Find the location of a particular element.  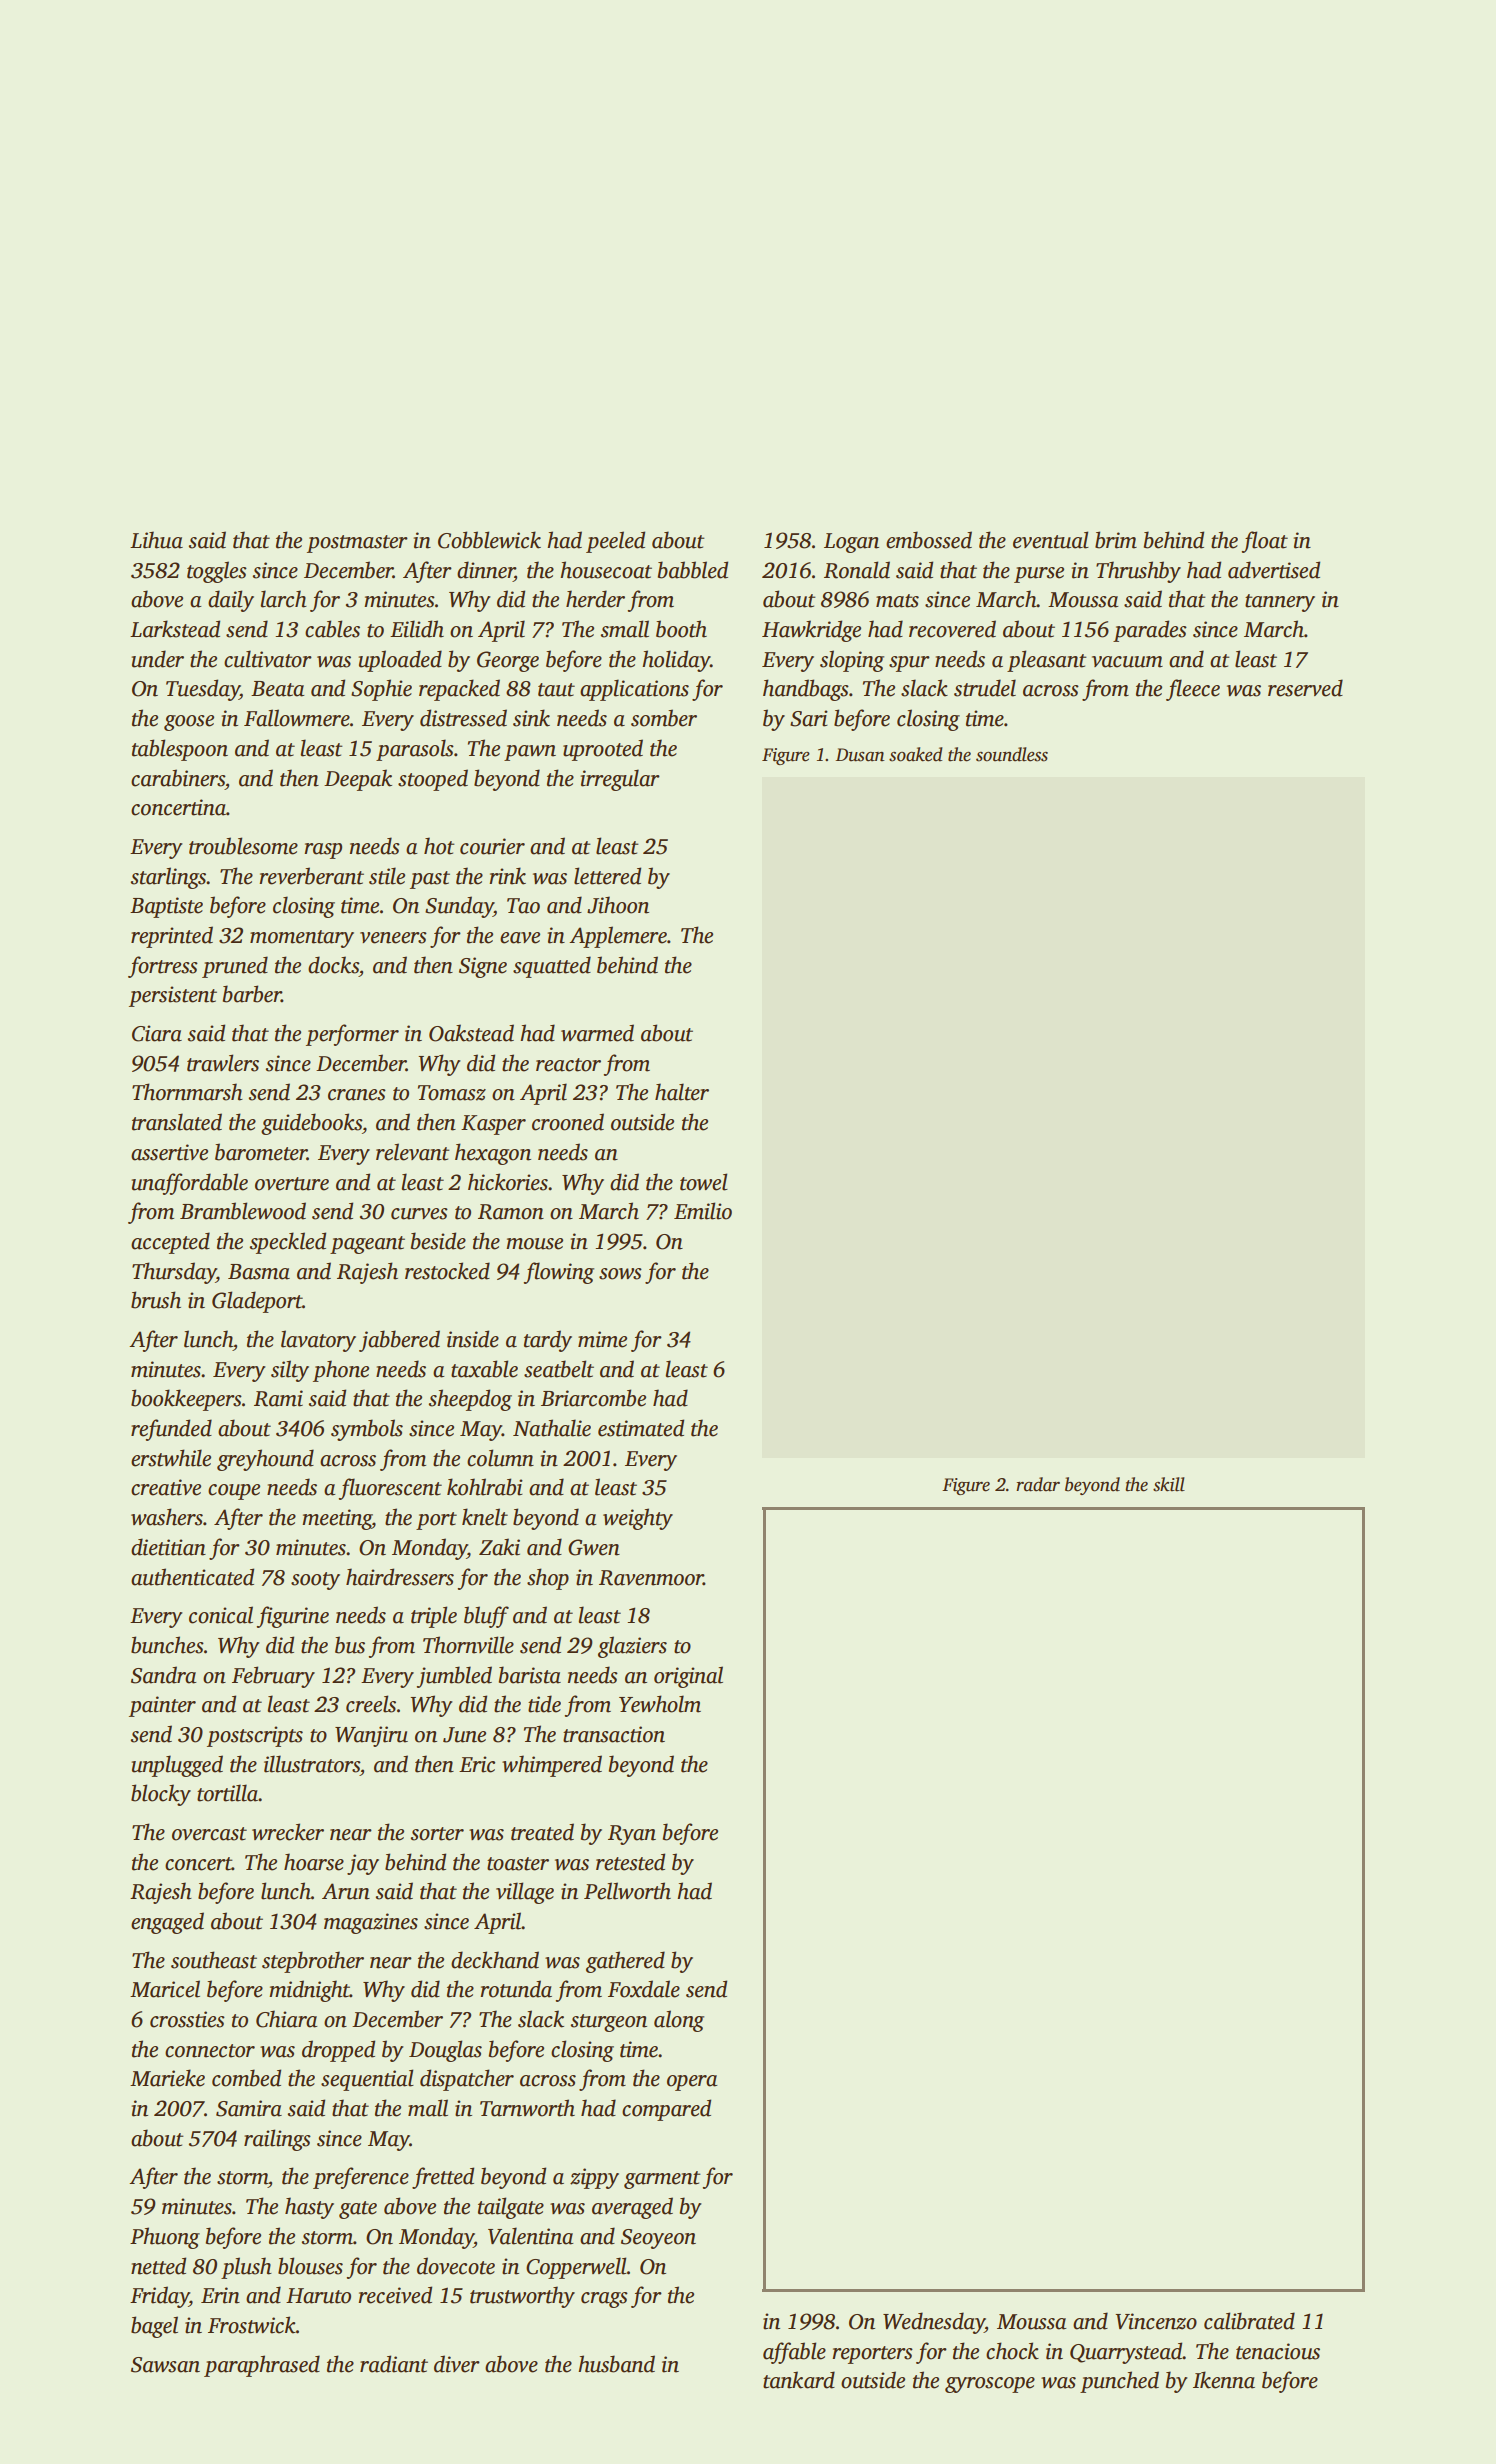

compared is located at coordinates (666, 2110).
